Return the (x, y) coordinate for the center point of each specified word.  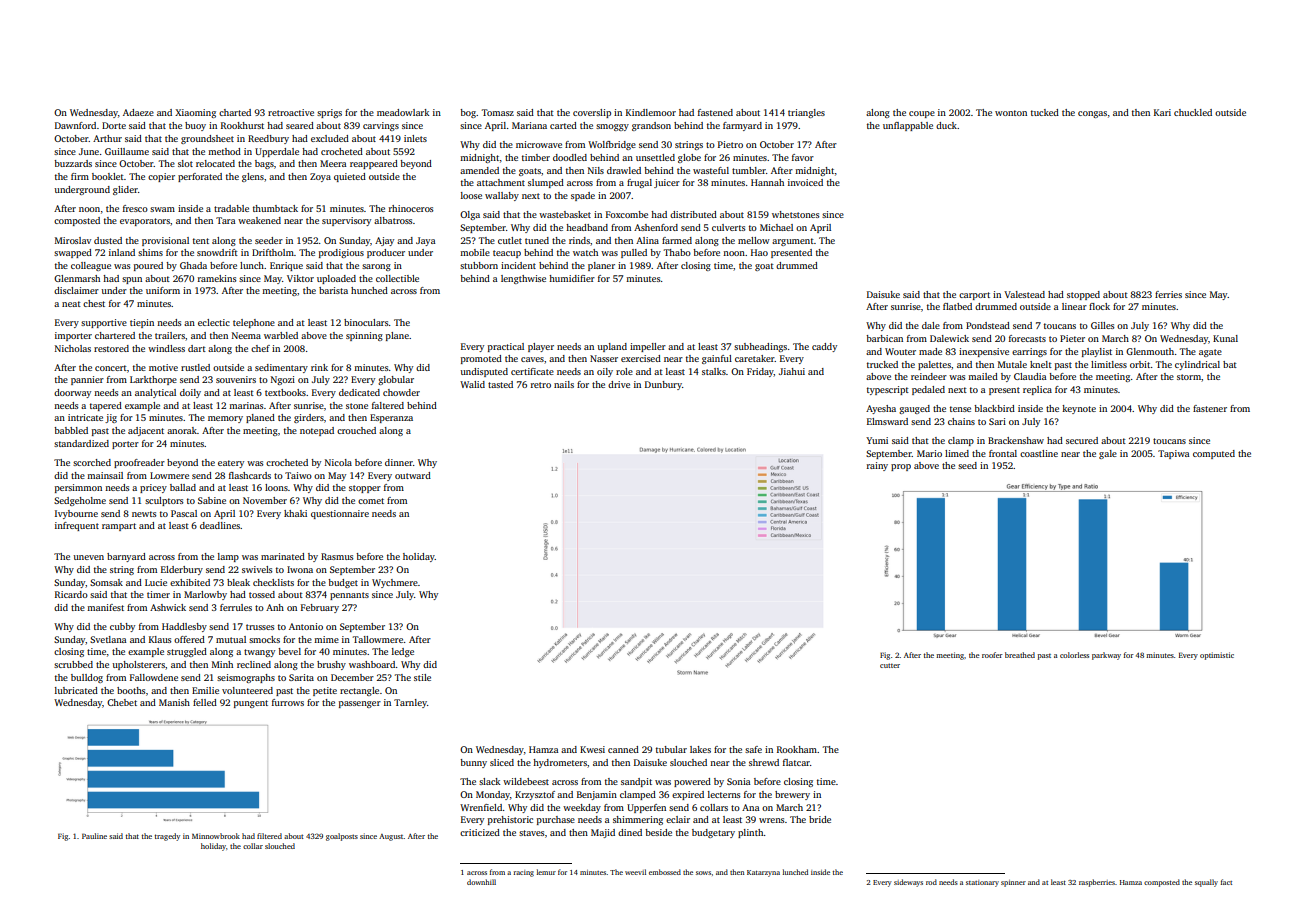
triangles (806, 113)
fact (1226, 882)
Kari (1162, 112)
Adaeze (138, 112)
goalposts (342, 837)
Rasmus (337, 556)
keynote (1079, 409)
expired (688, 795)
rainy (877, 466)
